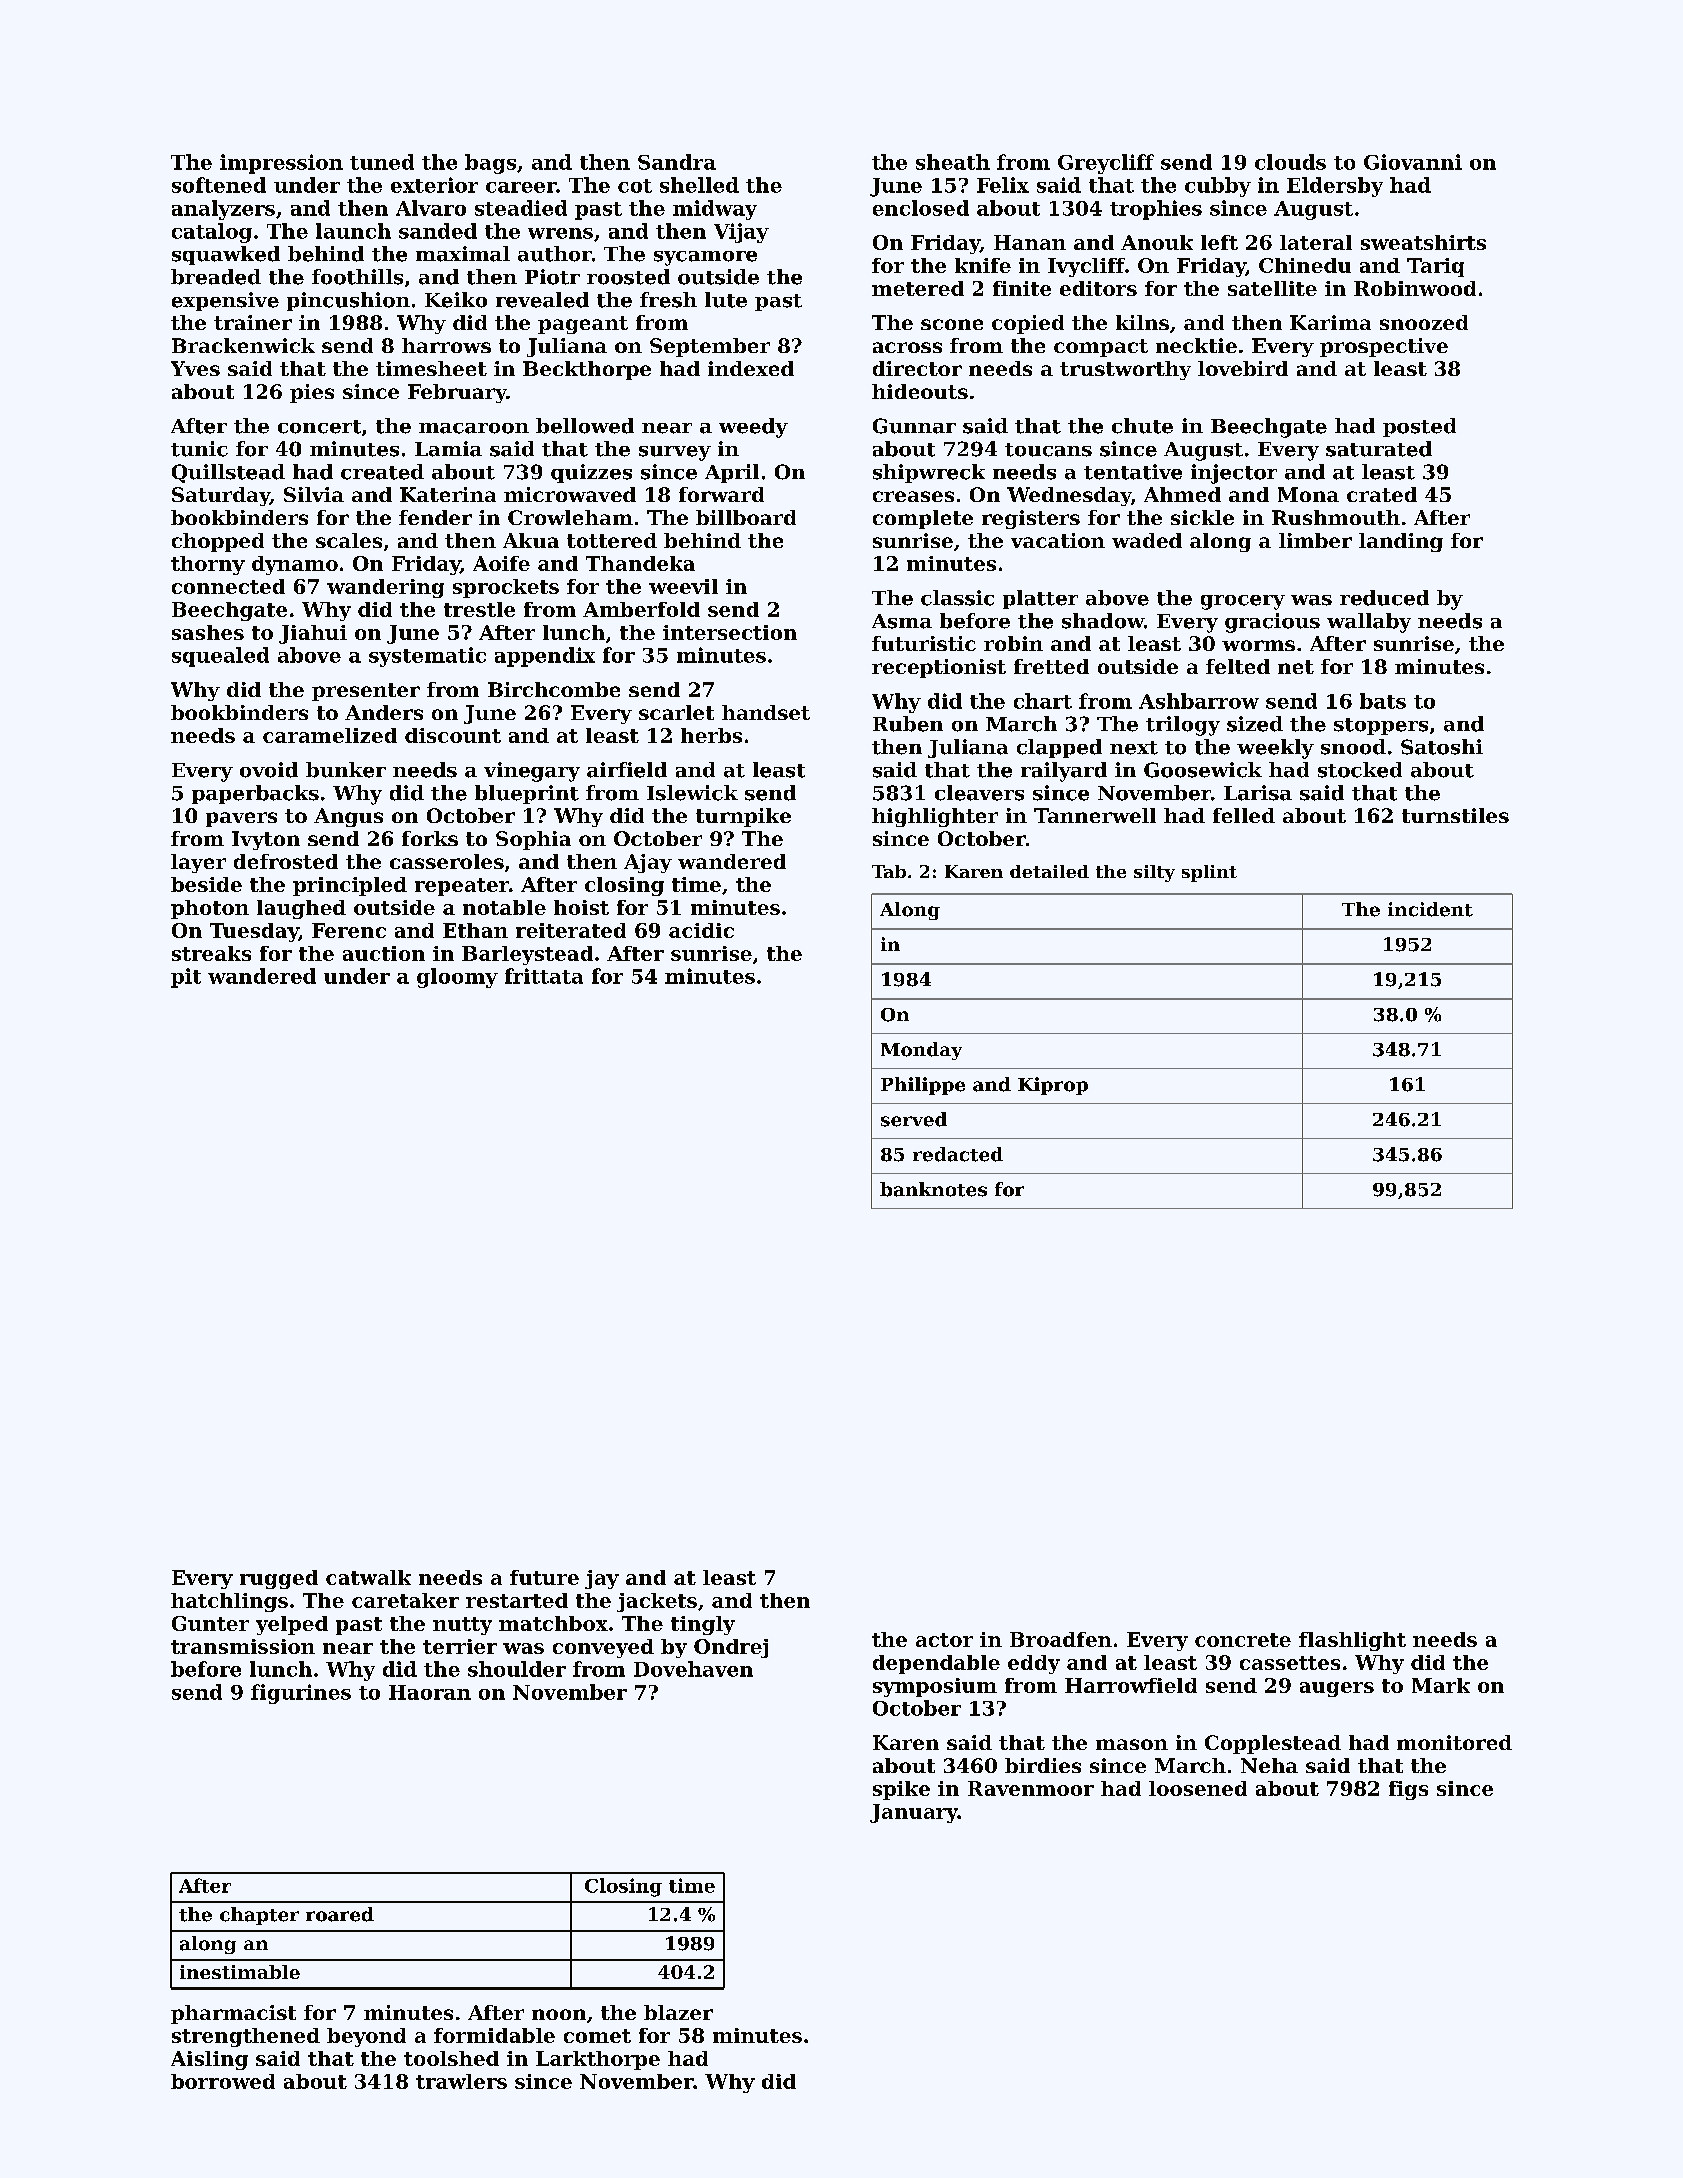  Describe the element at coordinates (219, 185) in the screenshot. I see `softened` at that location.
